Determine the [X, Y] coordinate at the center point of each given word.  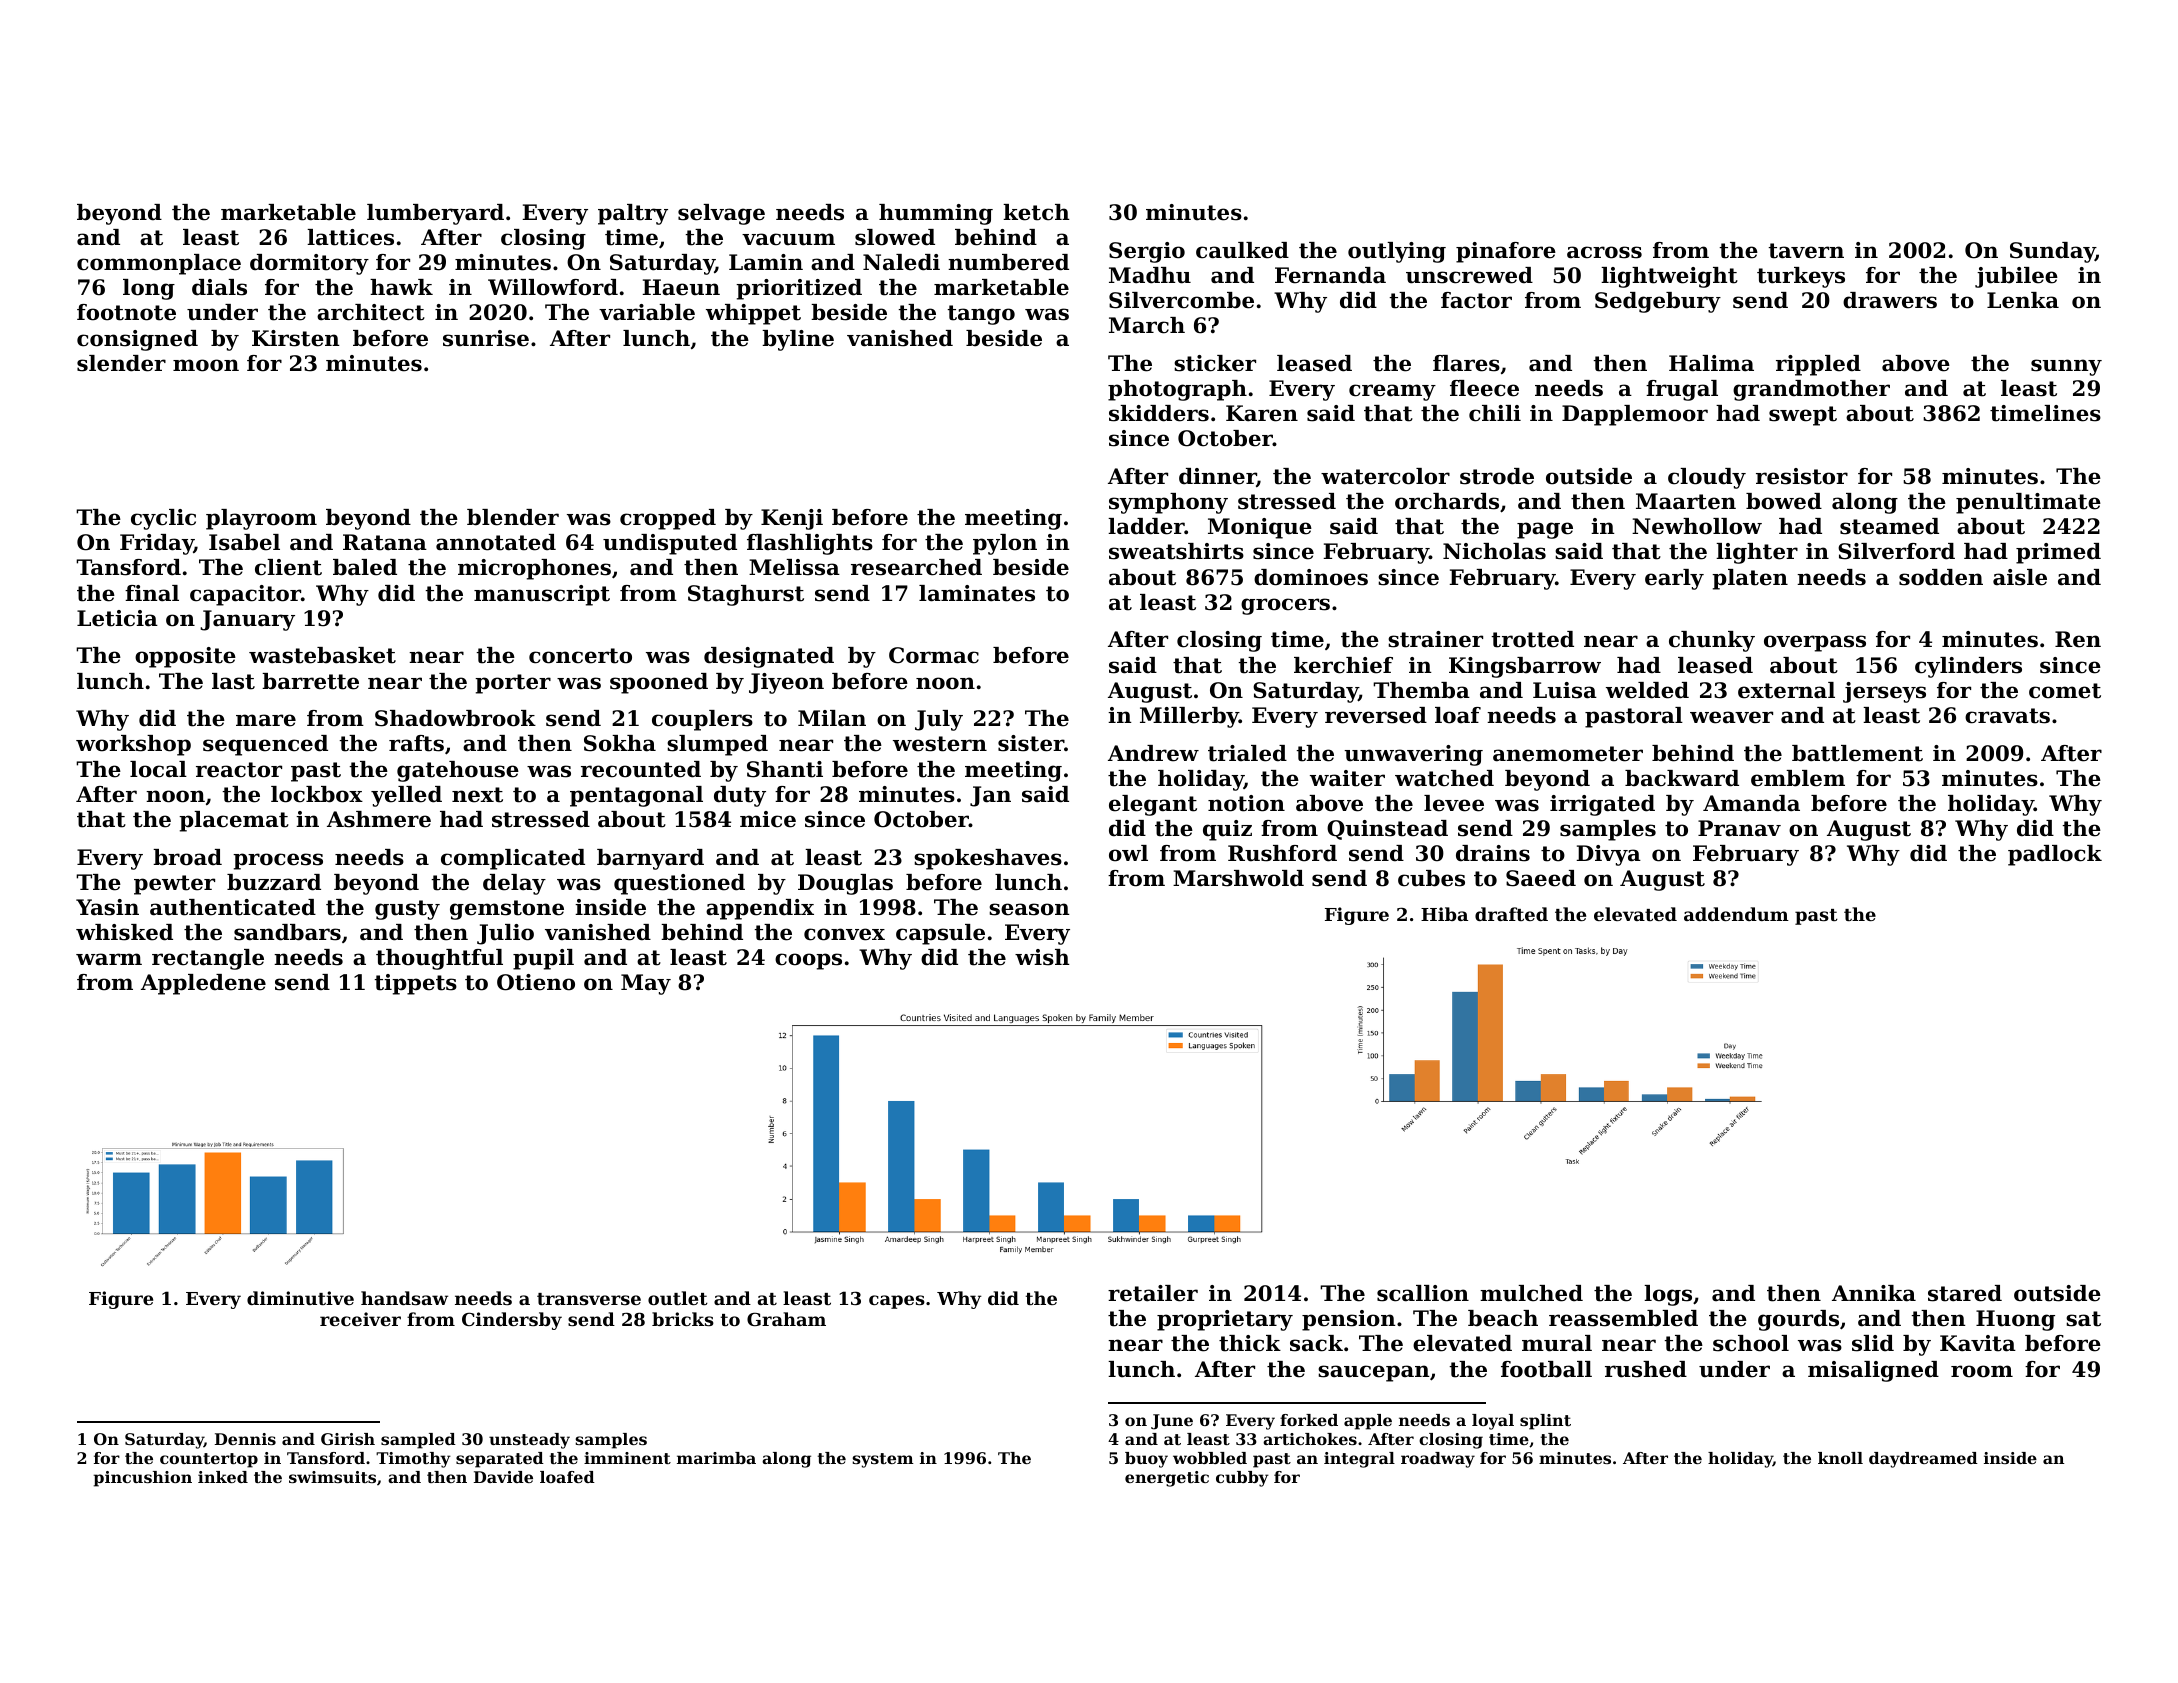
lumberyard [435, 214]
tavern [1806, 251]
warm [109, 959]
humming [936, 214]
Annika [1874, 1293]
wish [1042, 957]
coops [808, 961]
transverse [589, 1299]
